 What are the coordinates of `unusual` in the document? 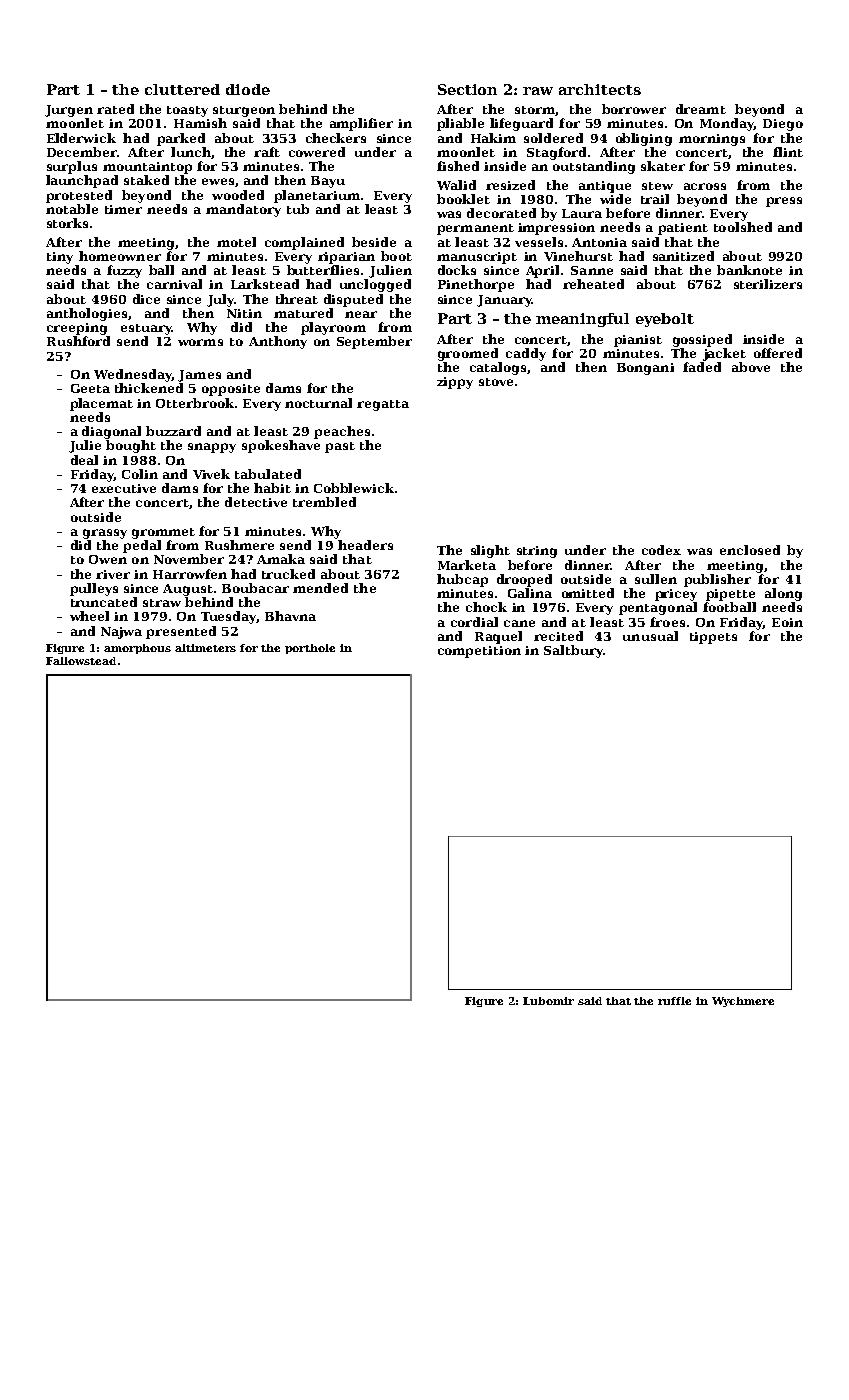 It's located at (650, 636).
